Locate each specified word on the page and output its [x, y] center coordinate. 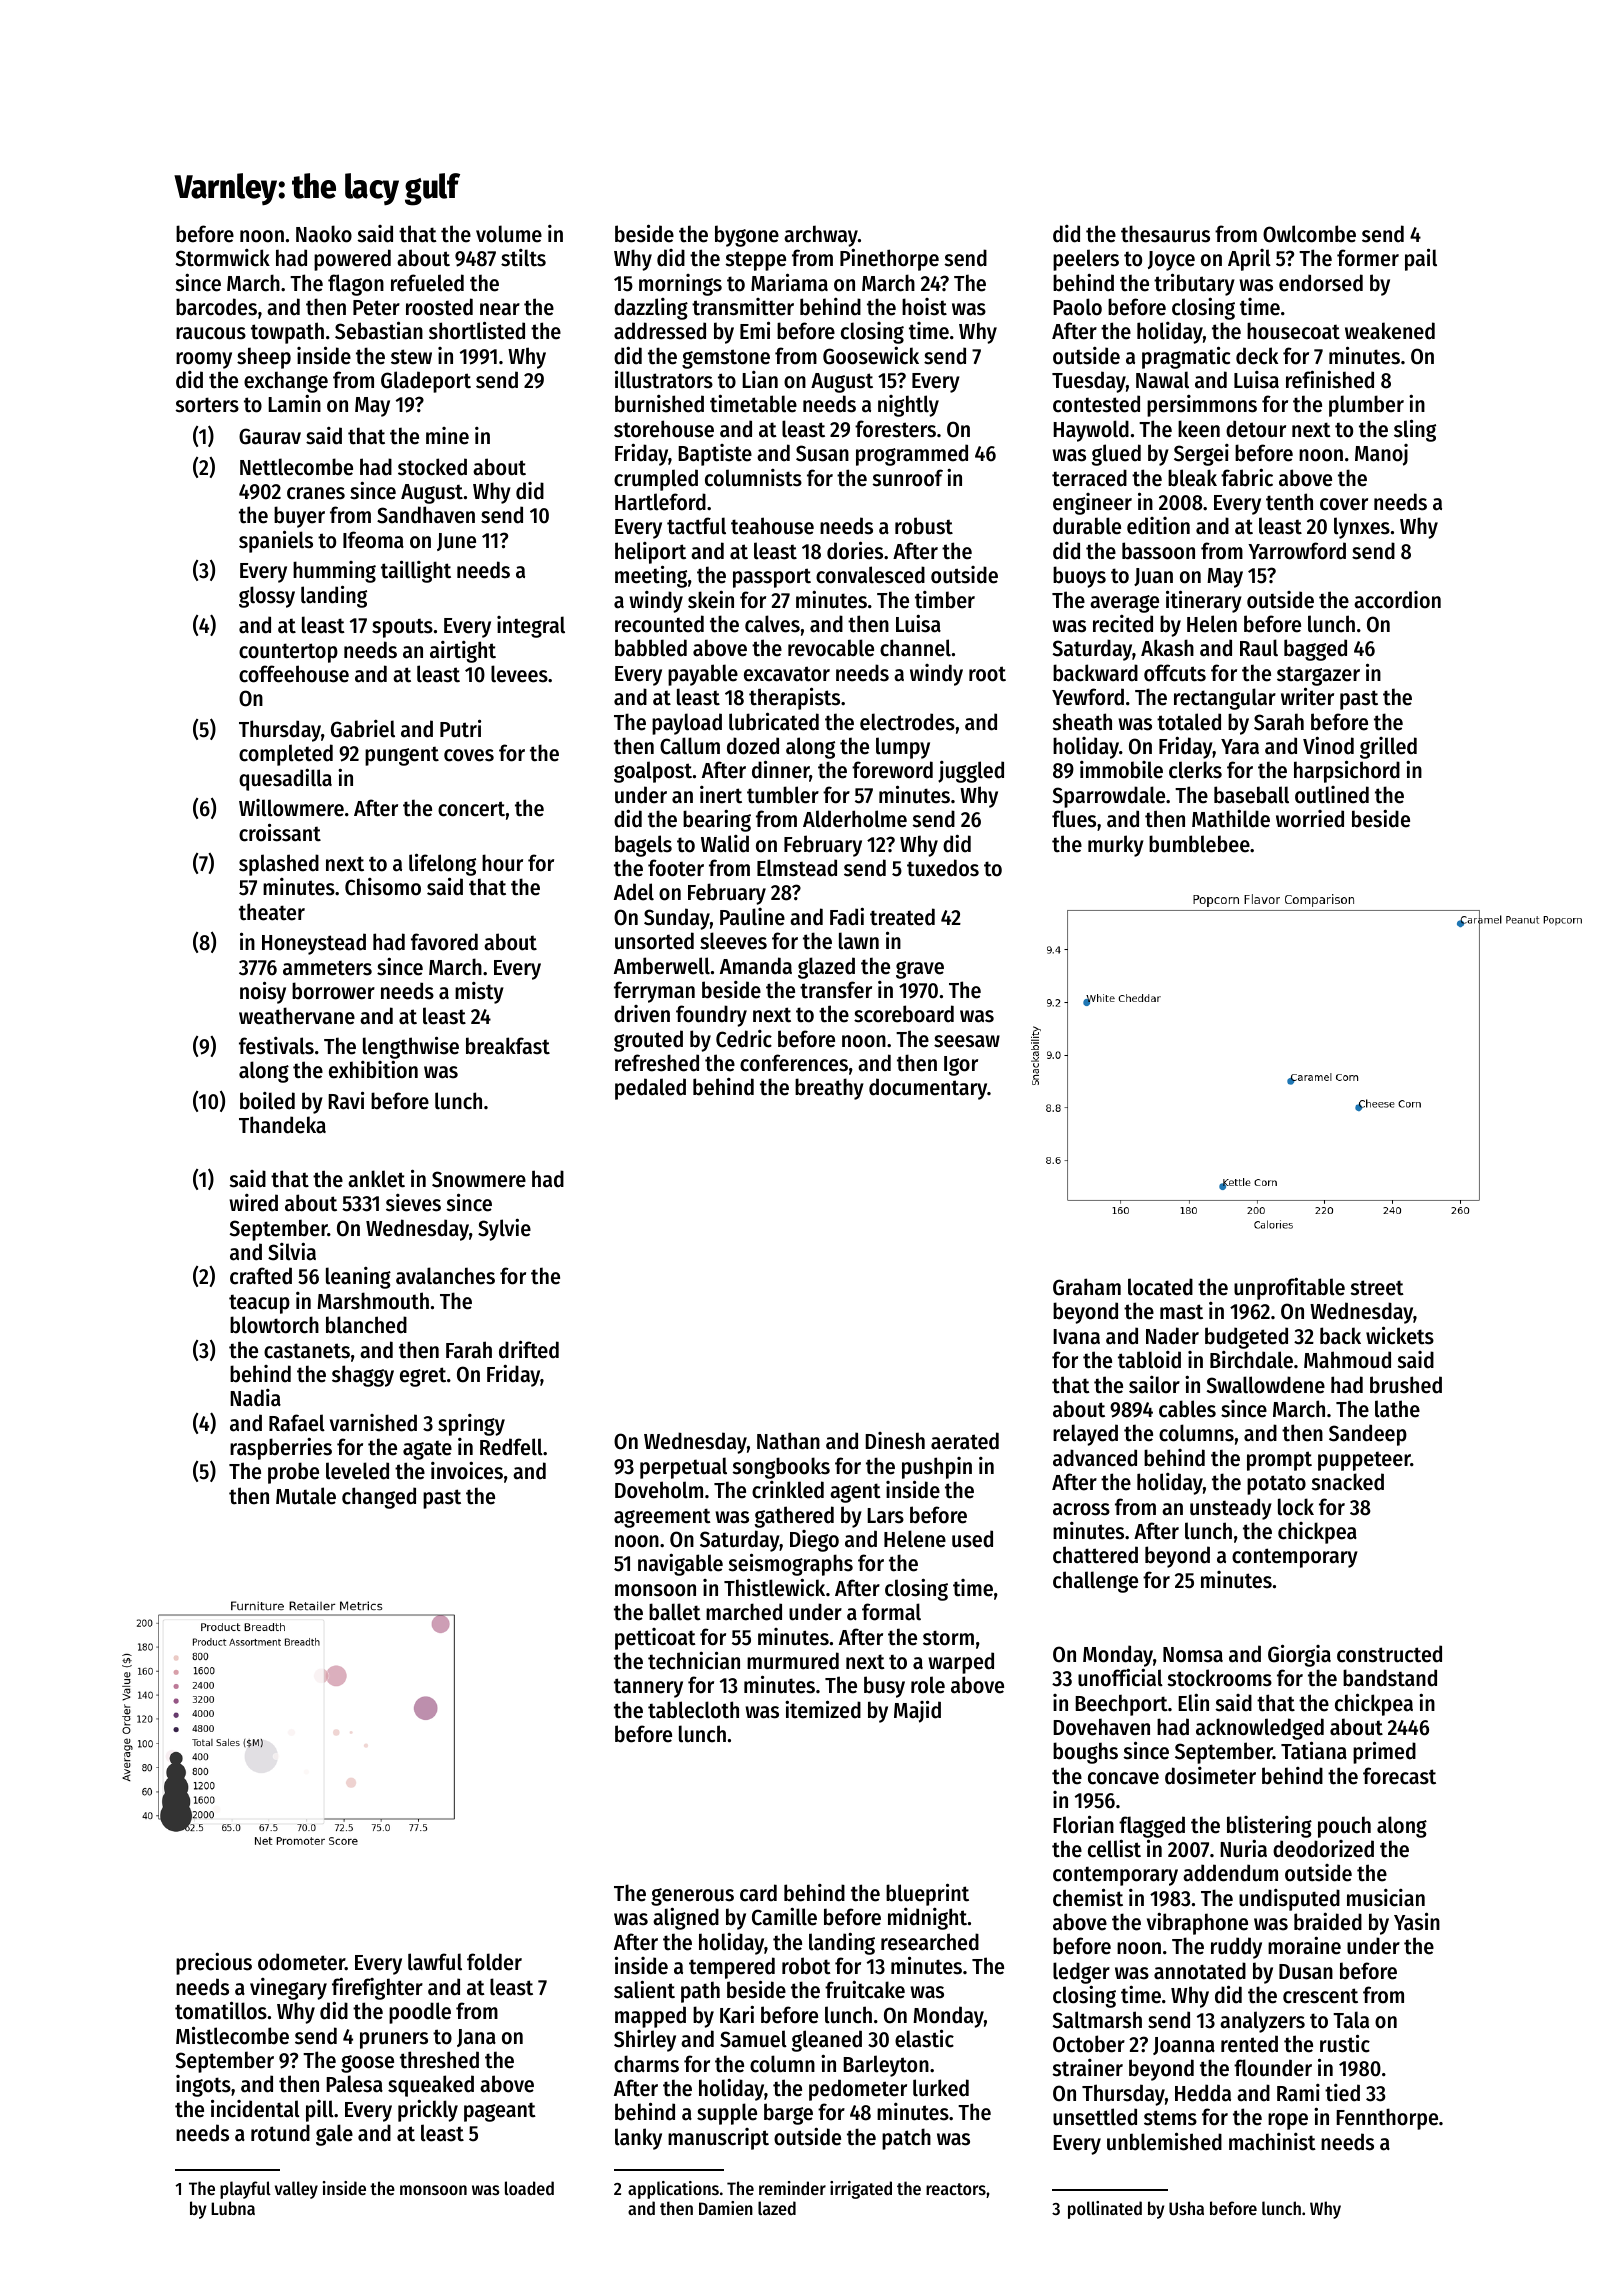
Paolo [1077, 307]
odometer [301, 1962]
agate [427, 1450]
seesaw [967, 1041]
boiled [267, 1101]
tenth [1289, 502]
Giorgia [1299, 1655]
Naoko [324, 234]
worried [1310, 819]
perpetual [683, 1468]
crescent [1320, 1996]
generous [692, 1897]
